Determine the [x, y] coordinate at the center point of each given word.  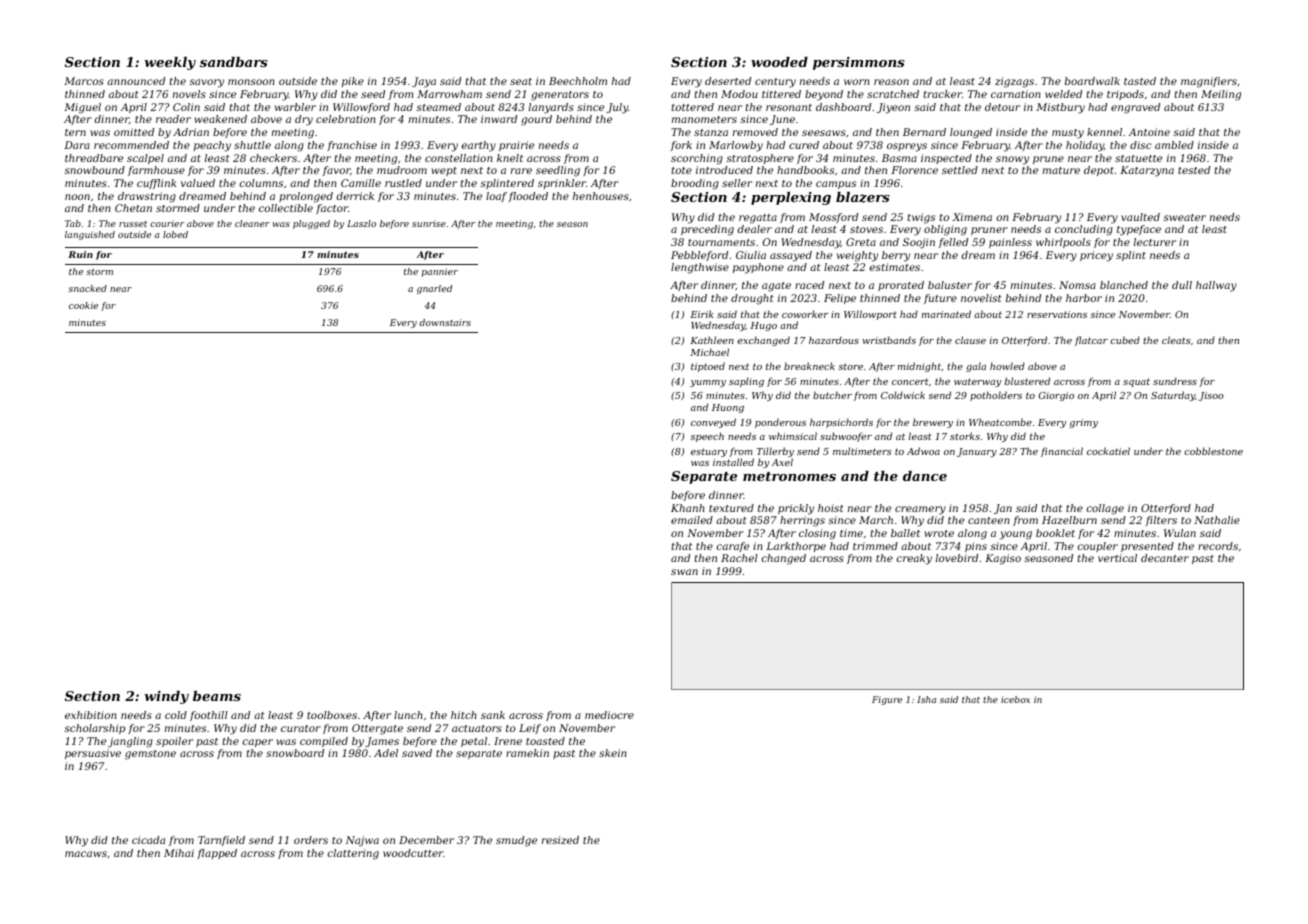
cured [804, 145]
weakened [220, 119]
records [1218, 546]
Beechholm [578, 81]
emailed [692, 520]
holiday [1085, 146]
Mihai [179, 853]
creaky [914, 559]
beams [217, 696]
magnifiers [1209, 82]
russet [133, 224]
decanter [1165, 558]
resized [560, 840]
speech [707, 437]
